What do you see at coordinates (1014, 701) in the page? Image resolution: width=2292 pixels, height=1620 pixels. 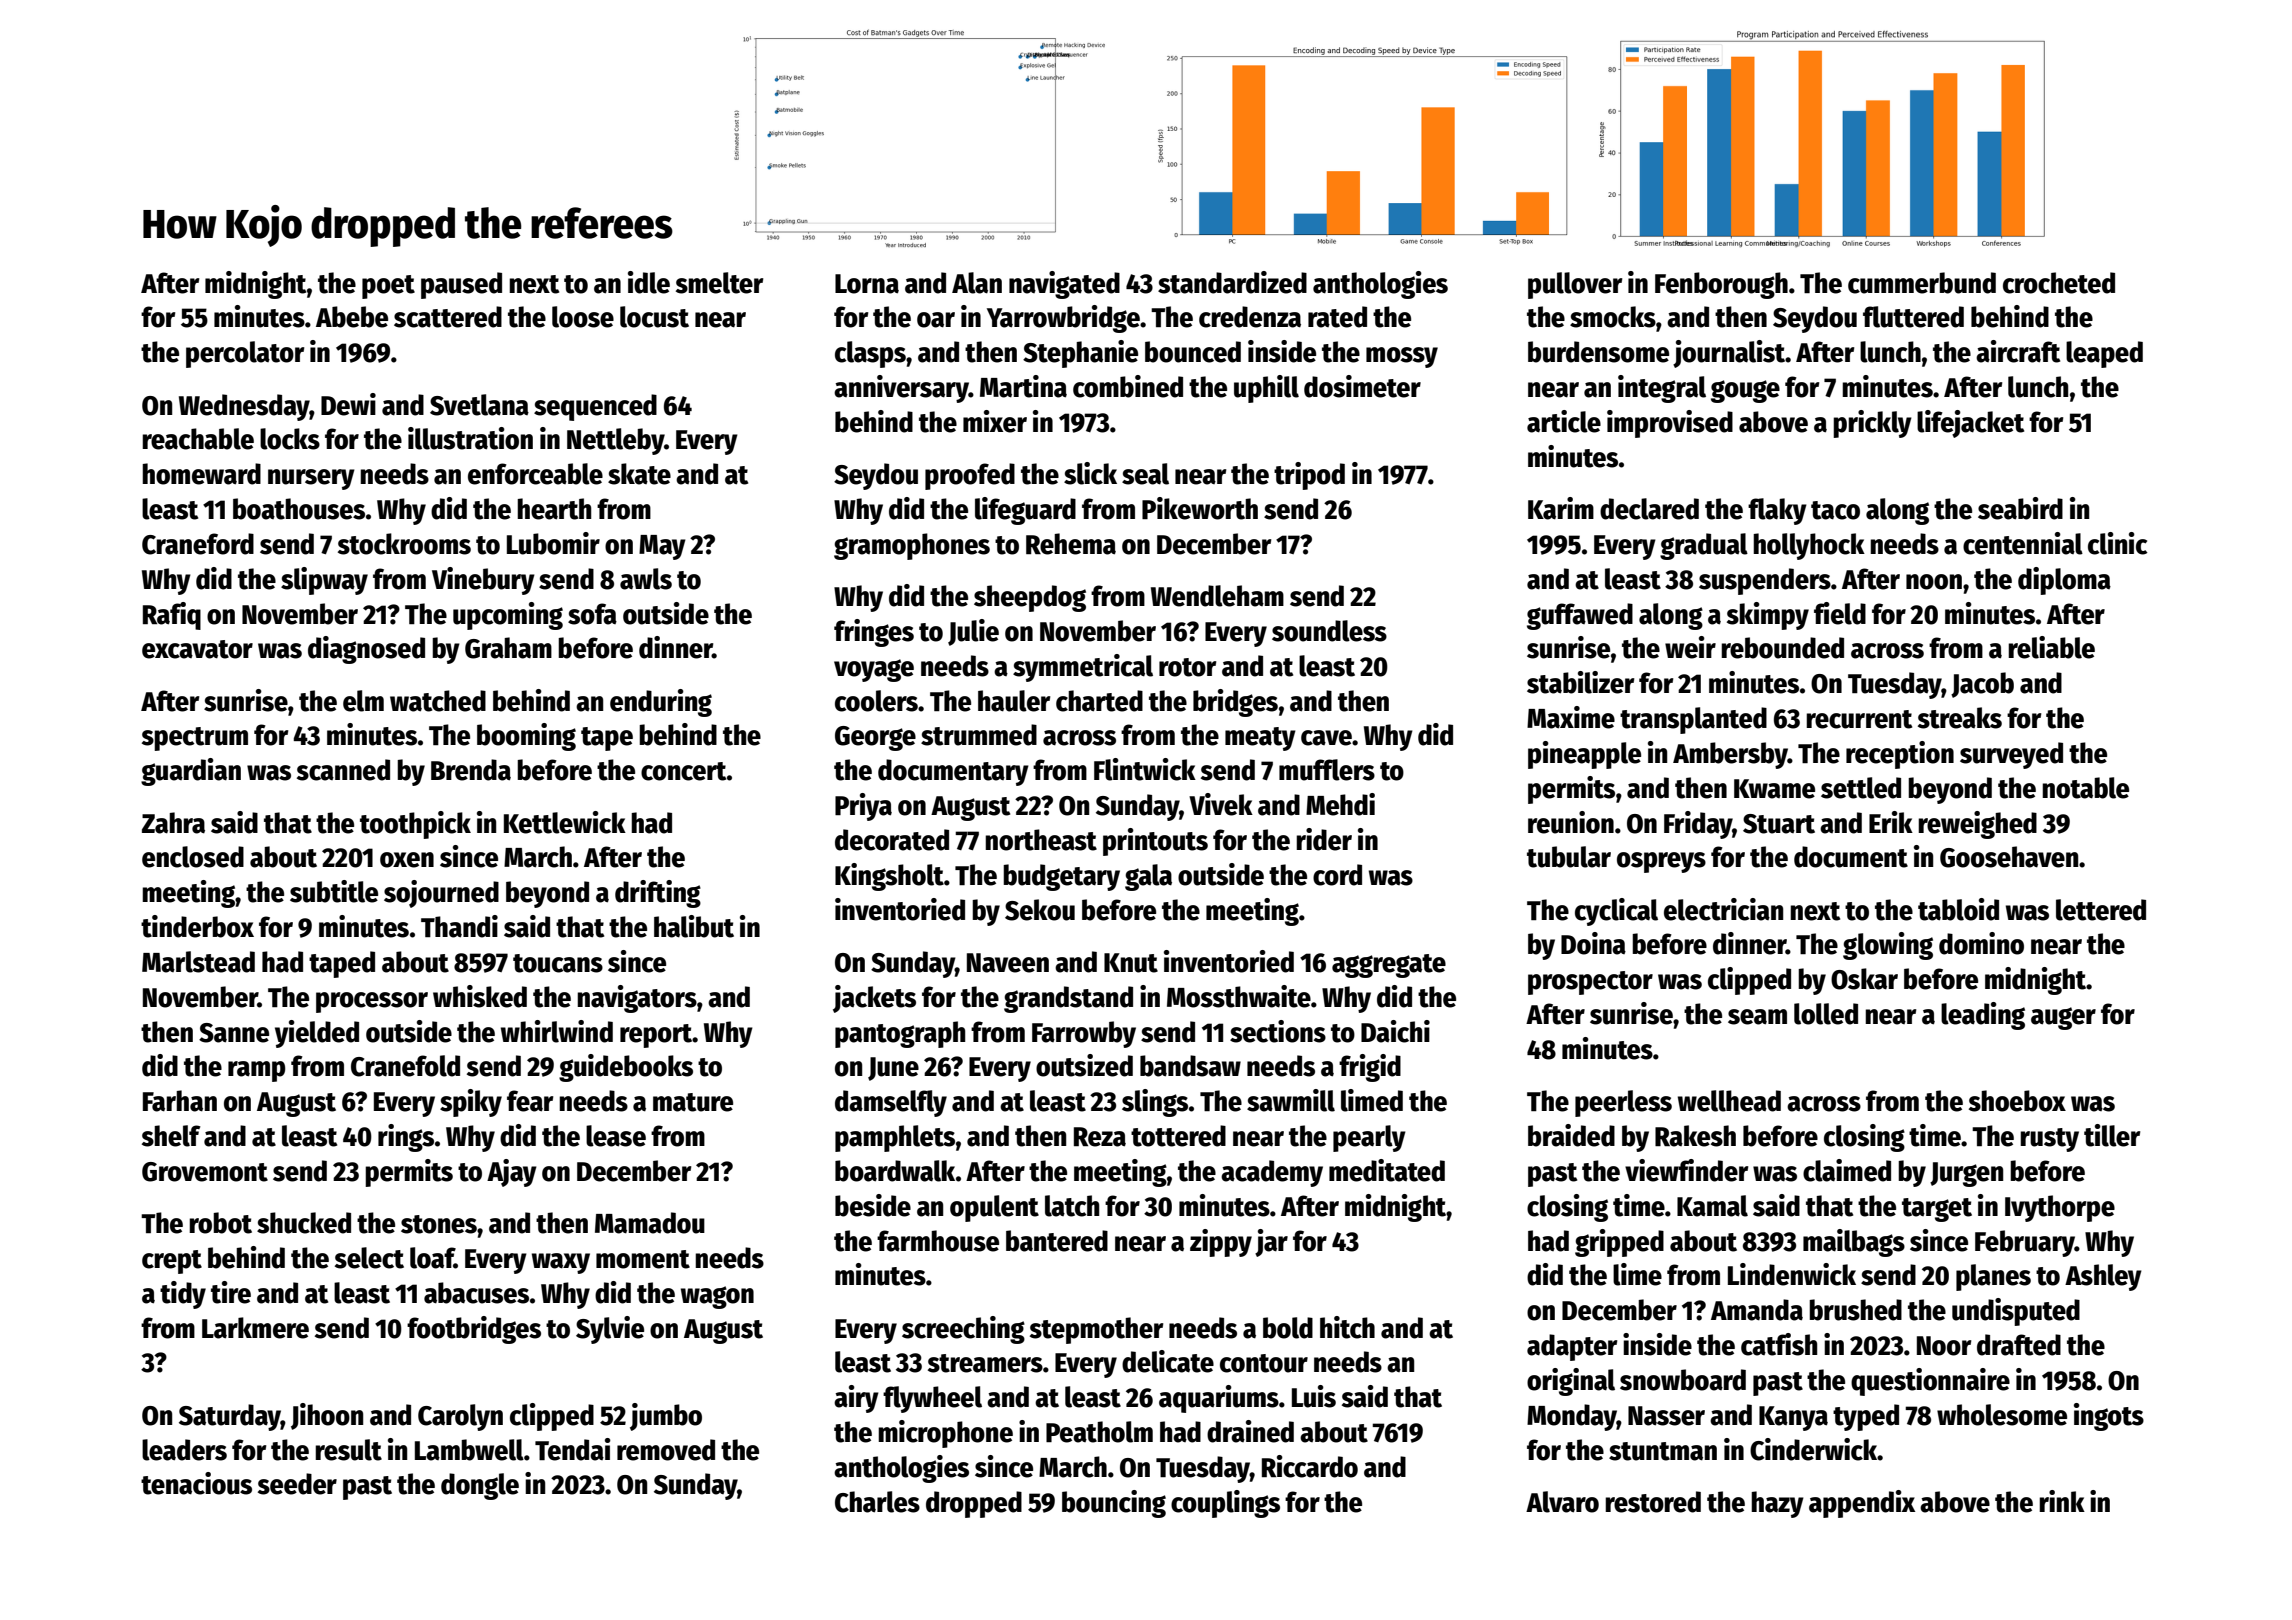 I see `hauler` at bounding box center [1014, 701].
